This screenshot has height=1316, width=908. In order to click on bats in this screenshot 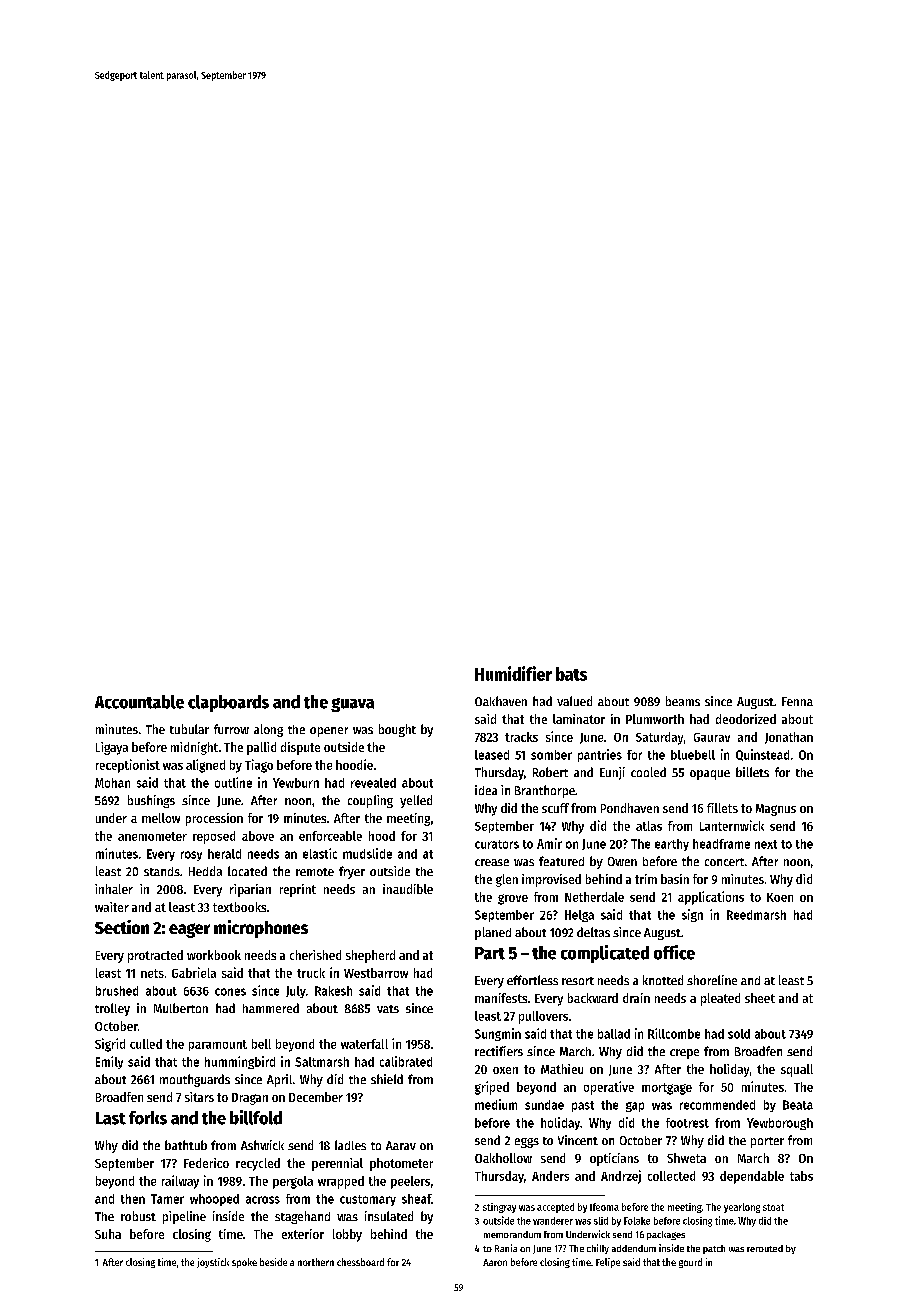, I will do `click(571, 674)`.
